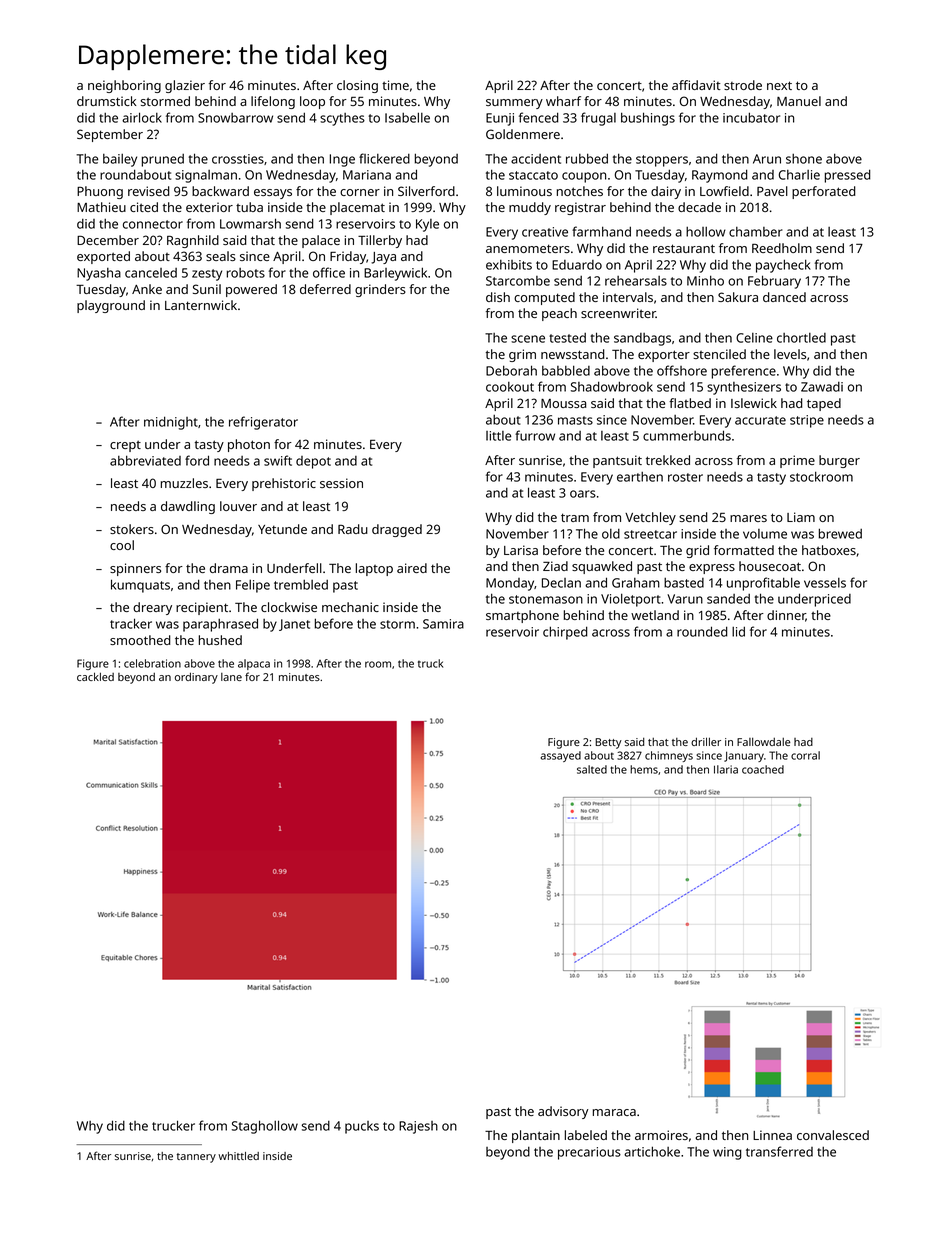 The height and width of the document is (1233, 952). I want to click on preference, so click(744, 372).
